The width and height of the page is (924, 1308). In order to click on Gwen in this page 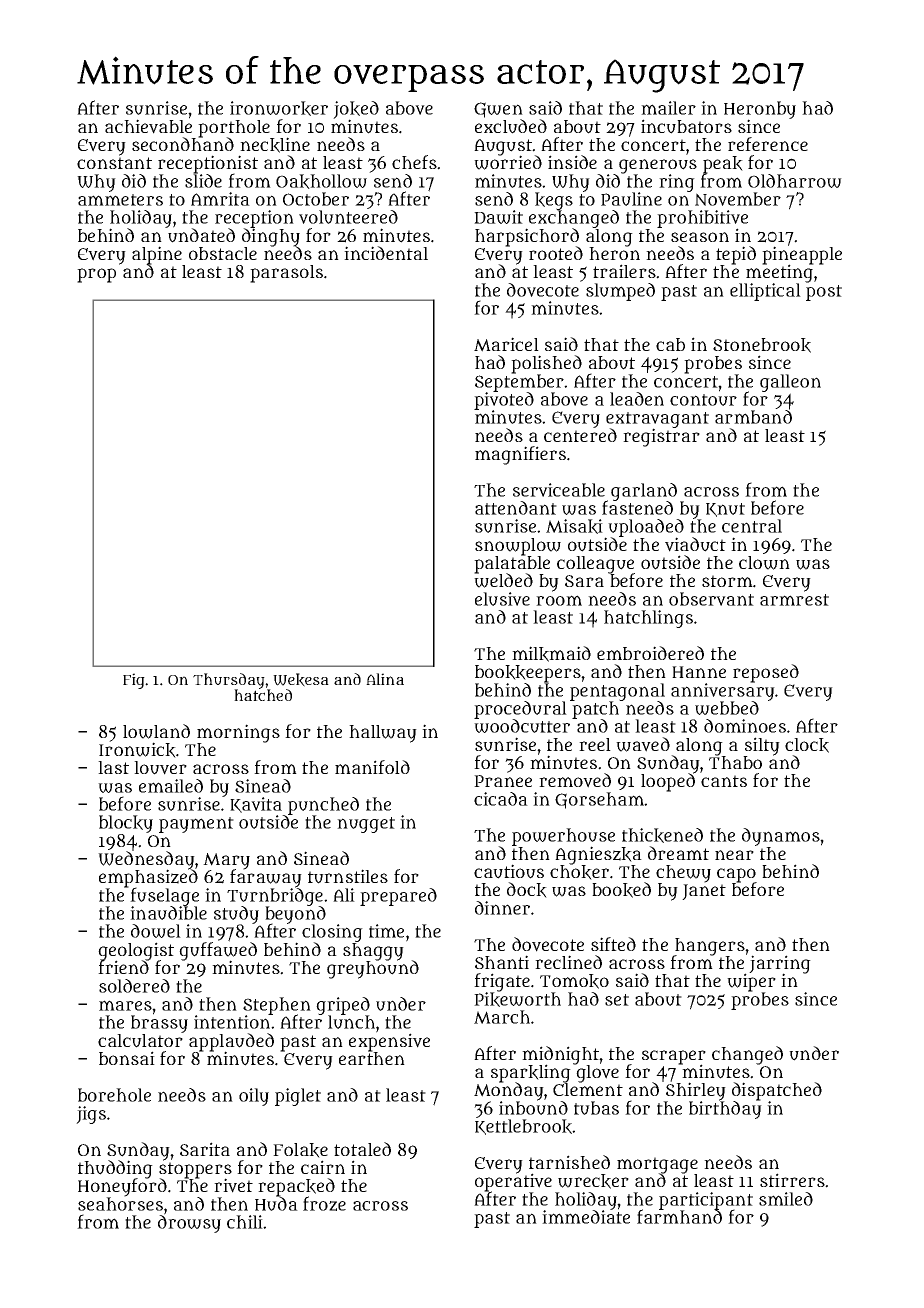, I will do `click(498, 110)`.
